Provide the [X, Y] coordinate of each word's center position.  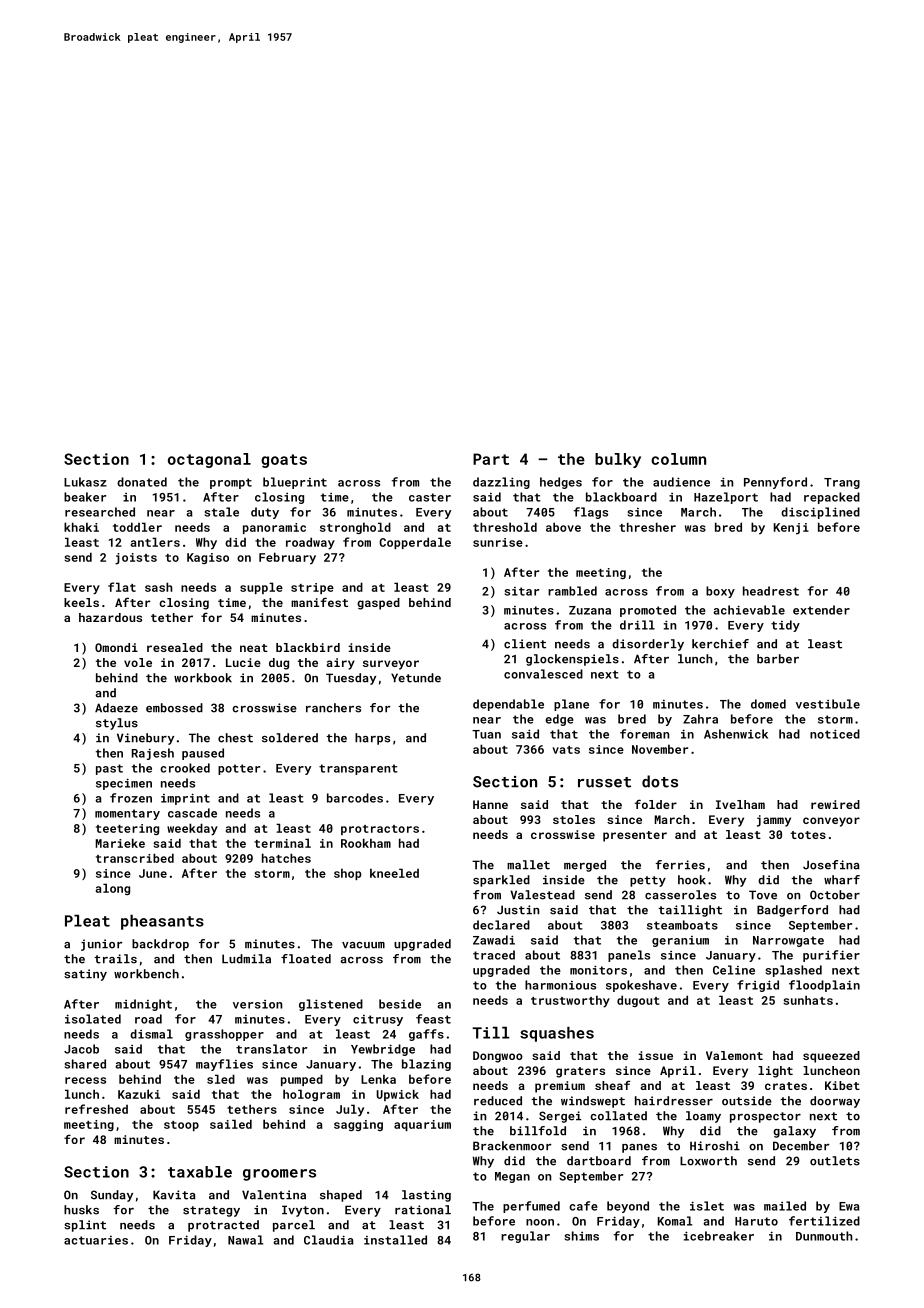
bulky [618, 460]
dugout [638, 1001]
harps [372, 739]
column [678, 459]
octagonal [209, 460]
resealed [175, 647]
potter [239, 769]
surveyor [391, 665]
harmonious [560, 985]
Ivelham [740, 804]
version [257, 1004]
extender [821, 610]
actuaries [96, 1240]
